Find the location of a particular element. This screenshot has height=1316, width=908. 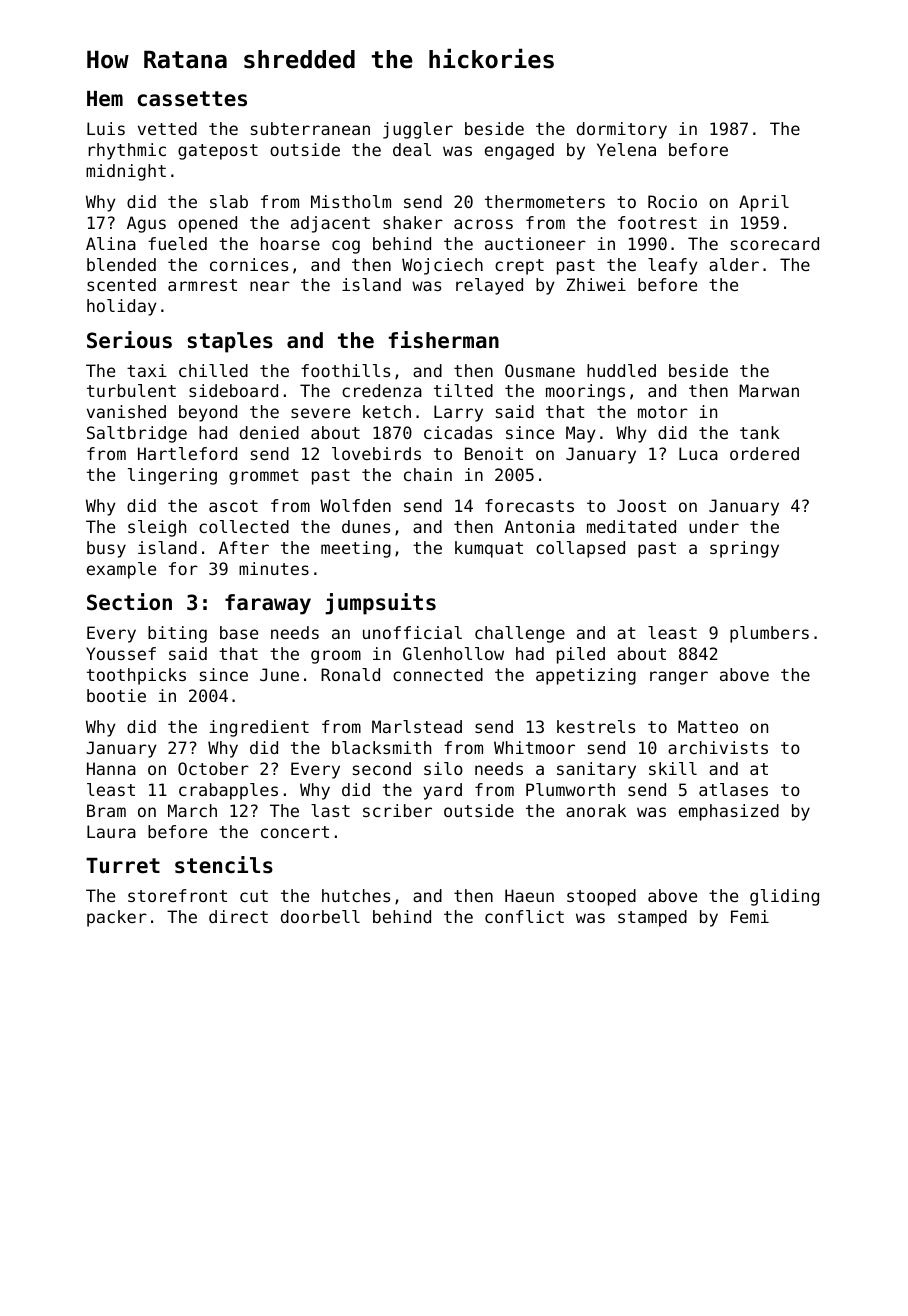

scriber is located at coordinates (397, 810).
